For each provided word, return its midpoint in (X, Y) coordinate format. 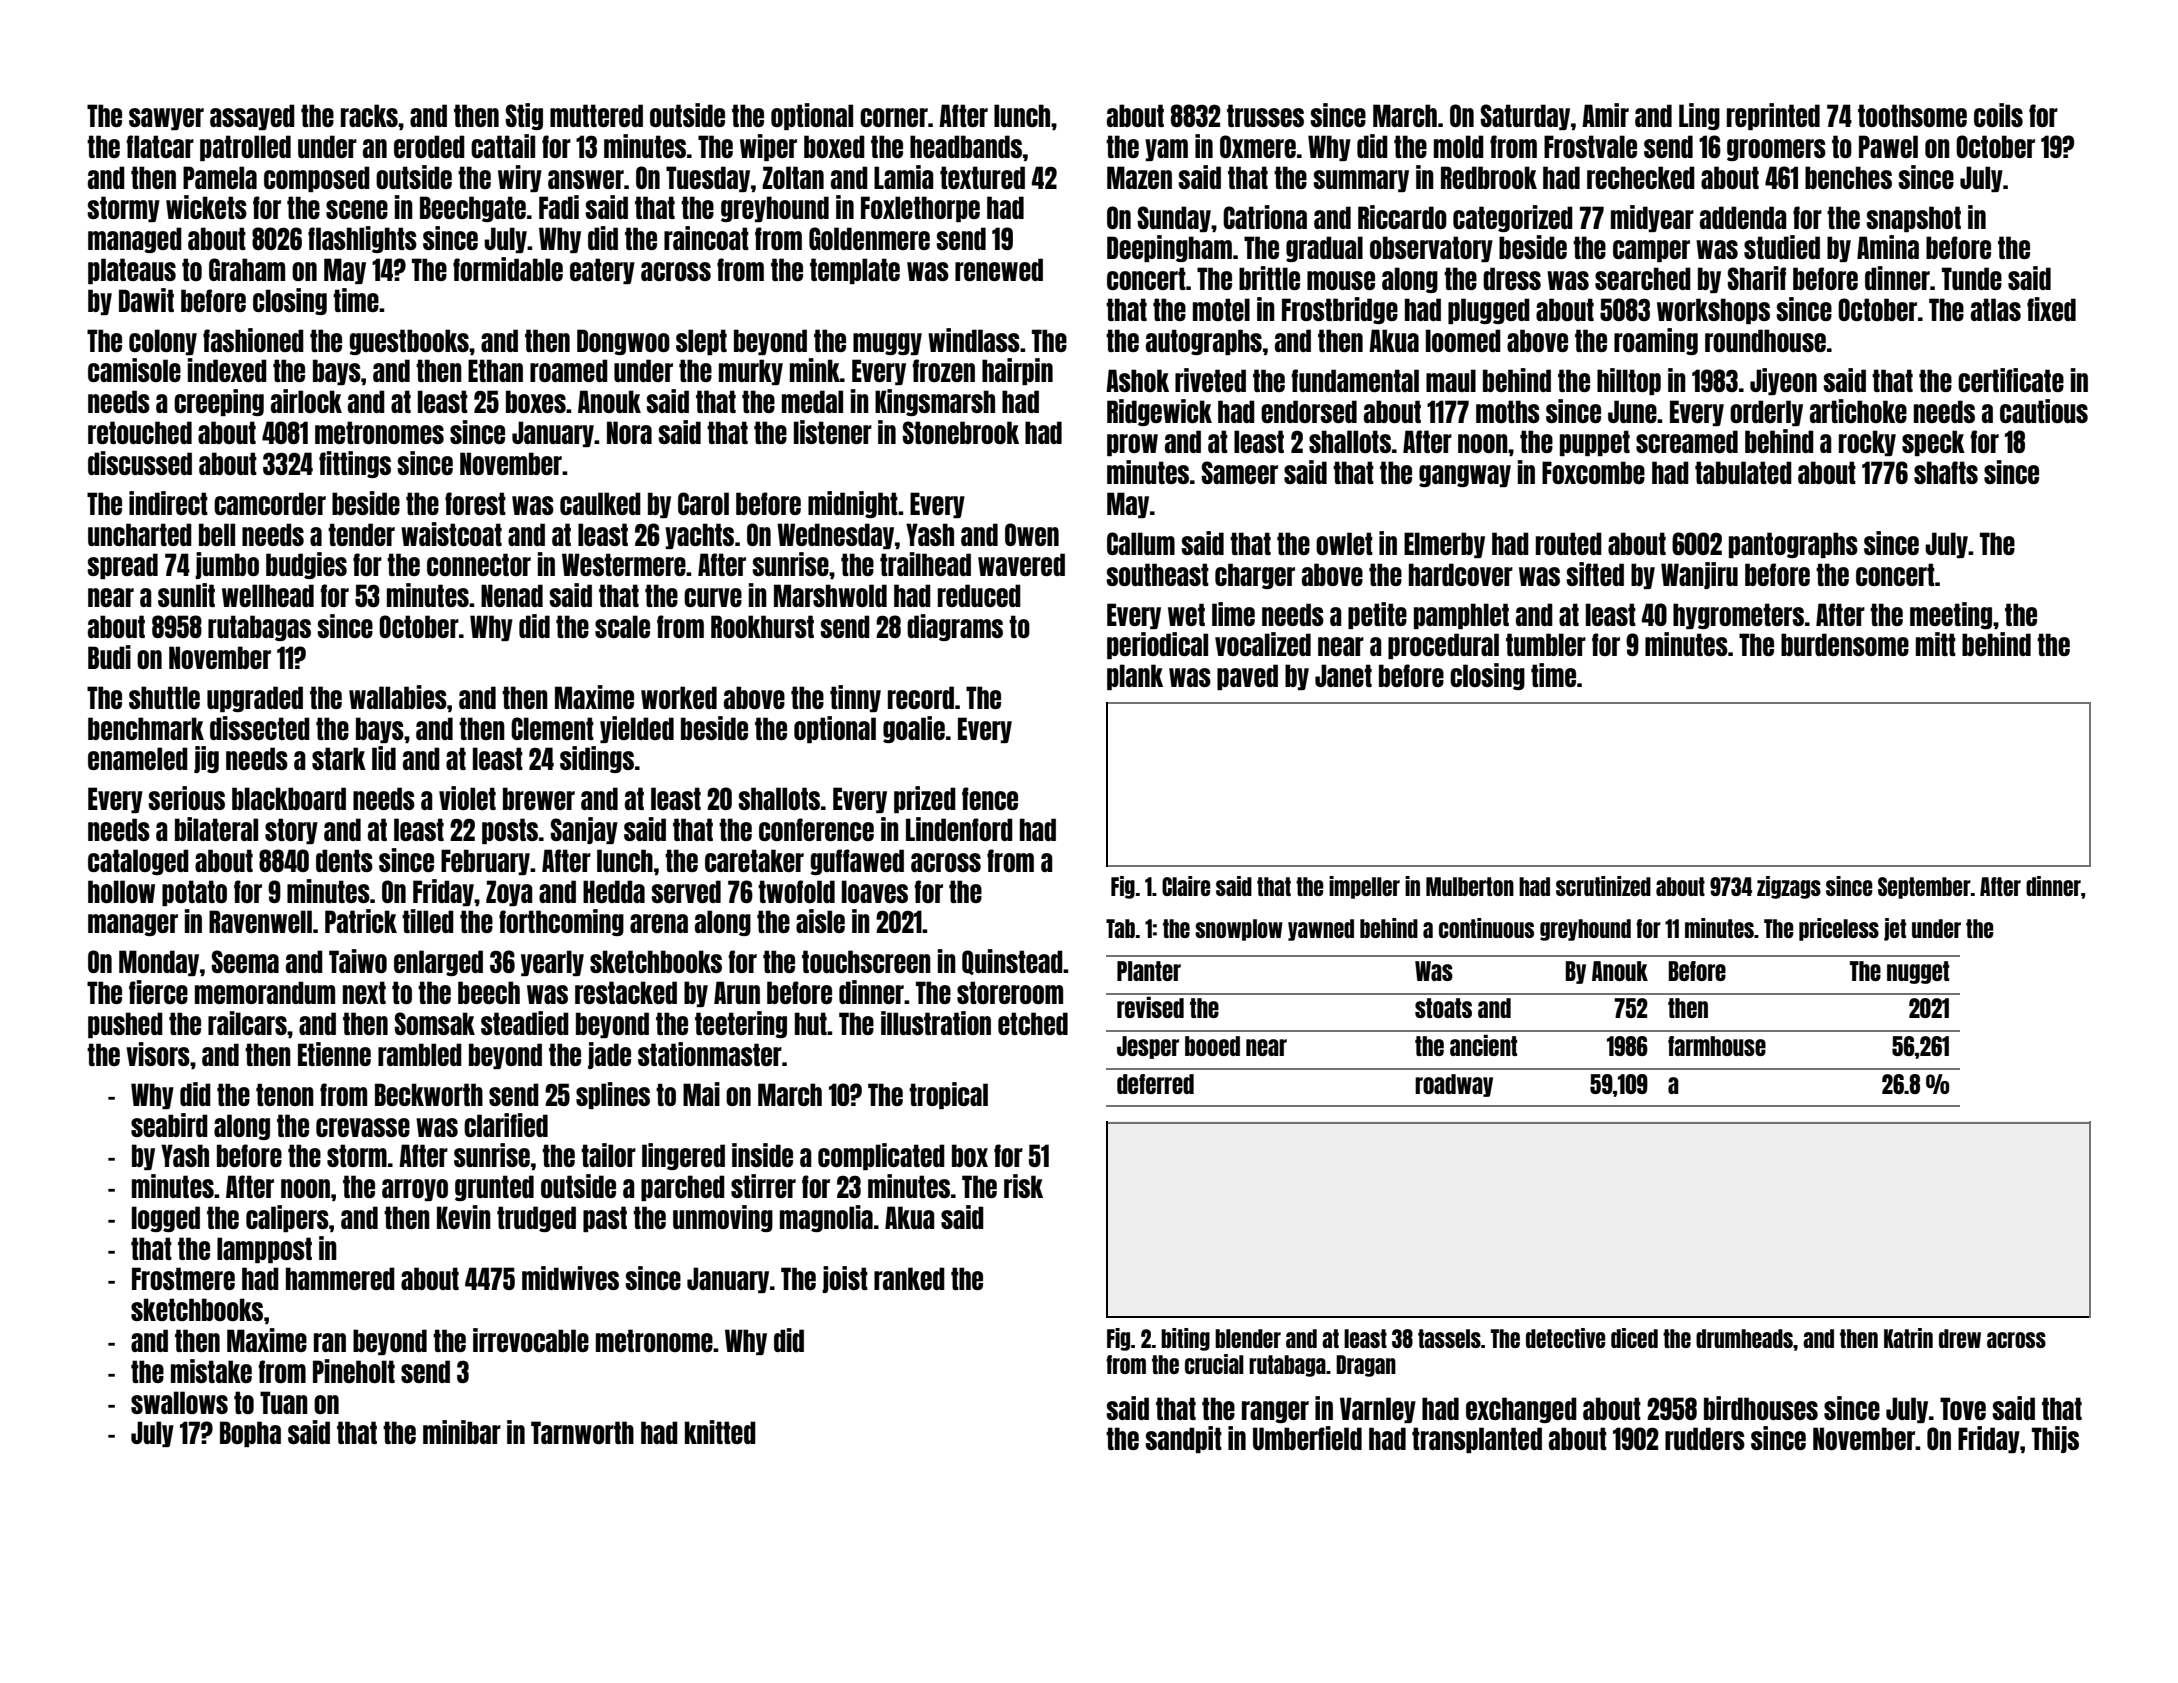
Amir (1605, 115)
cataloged (138, 862)
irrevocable (531, 1340)
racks (369, 115)
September (1924, 888)
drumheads (1744, 1338)
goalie (914, 729)
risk (1023, 1186)
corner (894, 117)
